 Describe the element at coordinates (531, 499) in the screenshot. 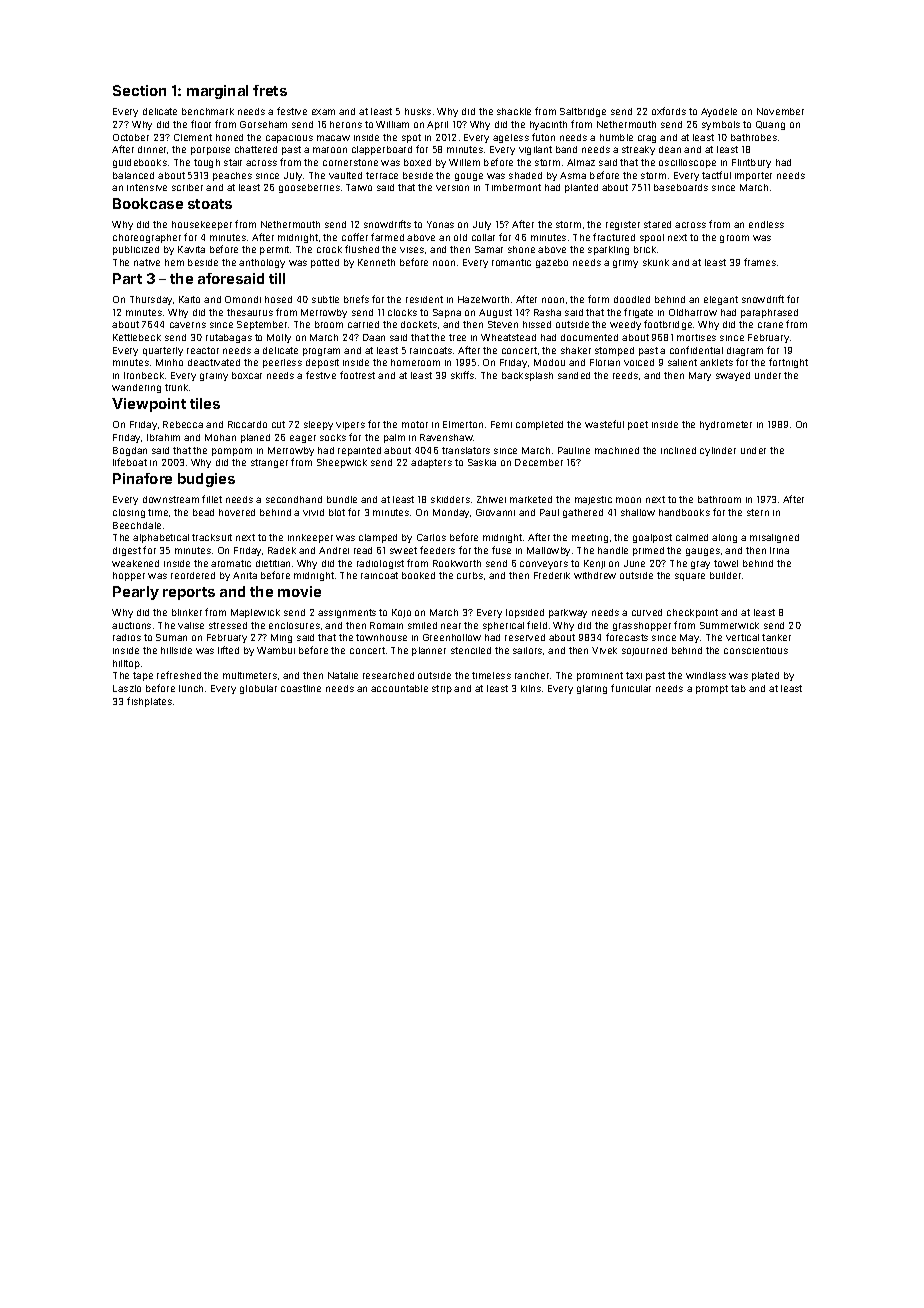

I see `marketed` at that location.
